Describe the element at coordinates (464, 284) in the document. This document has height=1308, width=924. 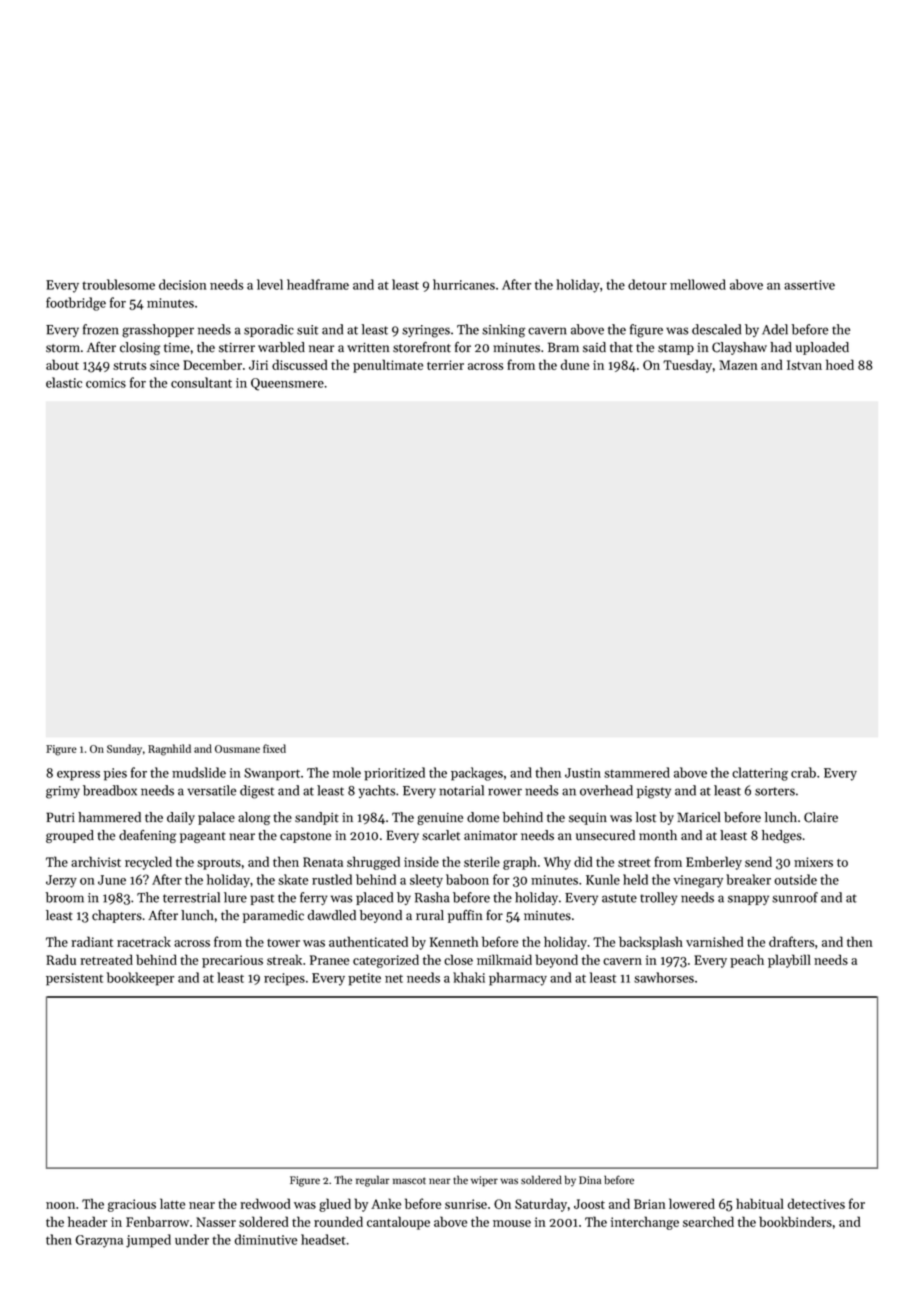
I see `hurricanes` at that location.
